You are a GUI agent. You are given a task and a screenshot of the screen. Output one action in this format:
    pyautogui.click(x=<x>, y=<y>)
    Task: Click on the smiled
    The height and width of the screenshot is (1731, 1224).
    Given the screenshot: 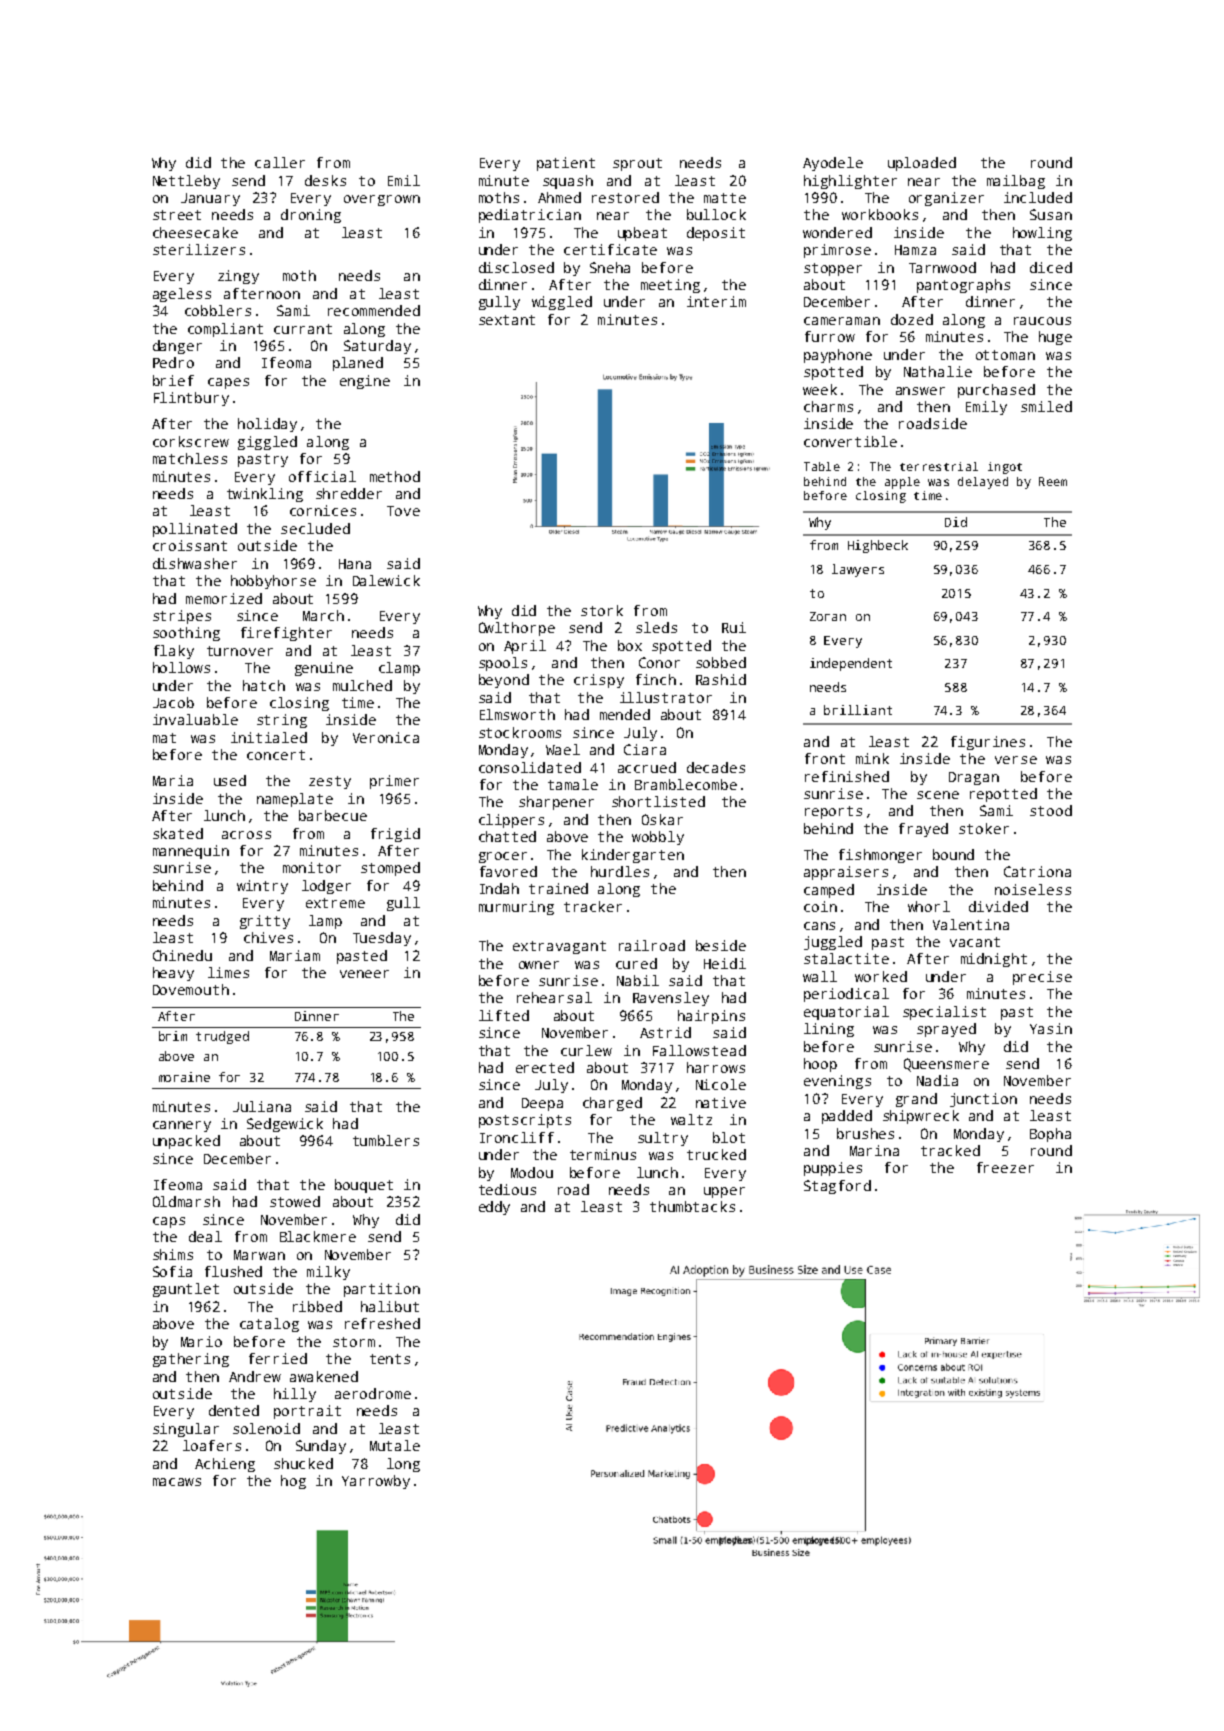 What is the action you would take?
    pyautogui.click(x=1046, y=406)
